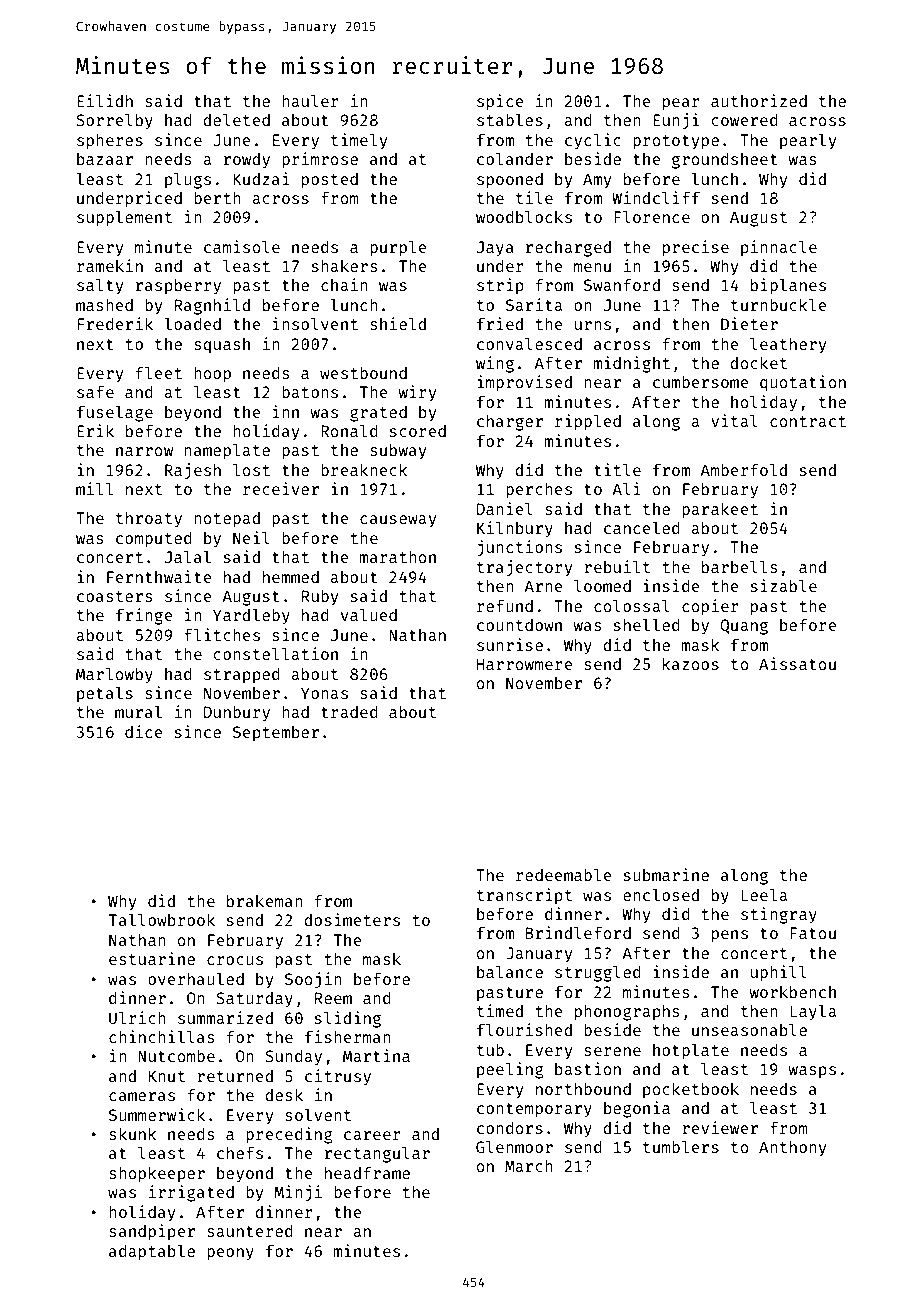 Image resolution: width=924 pixels, height=1308 pixels. What do you see at coordinates (759, 100) in the screenshot?
I see `authorized` at bounding box center [759, 100].
